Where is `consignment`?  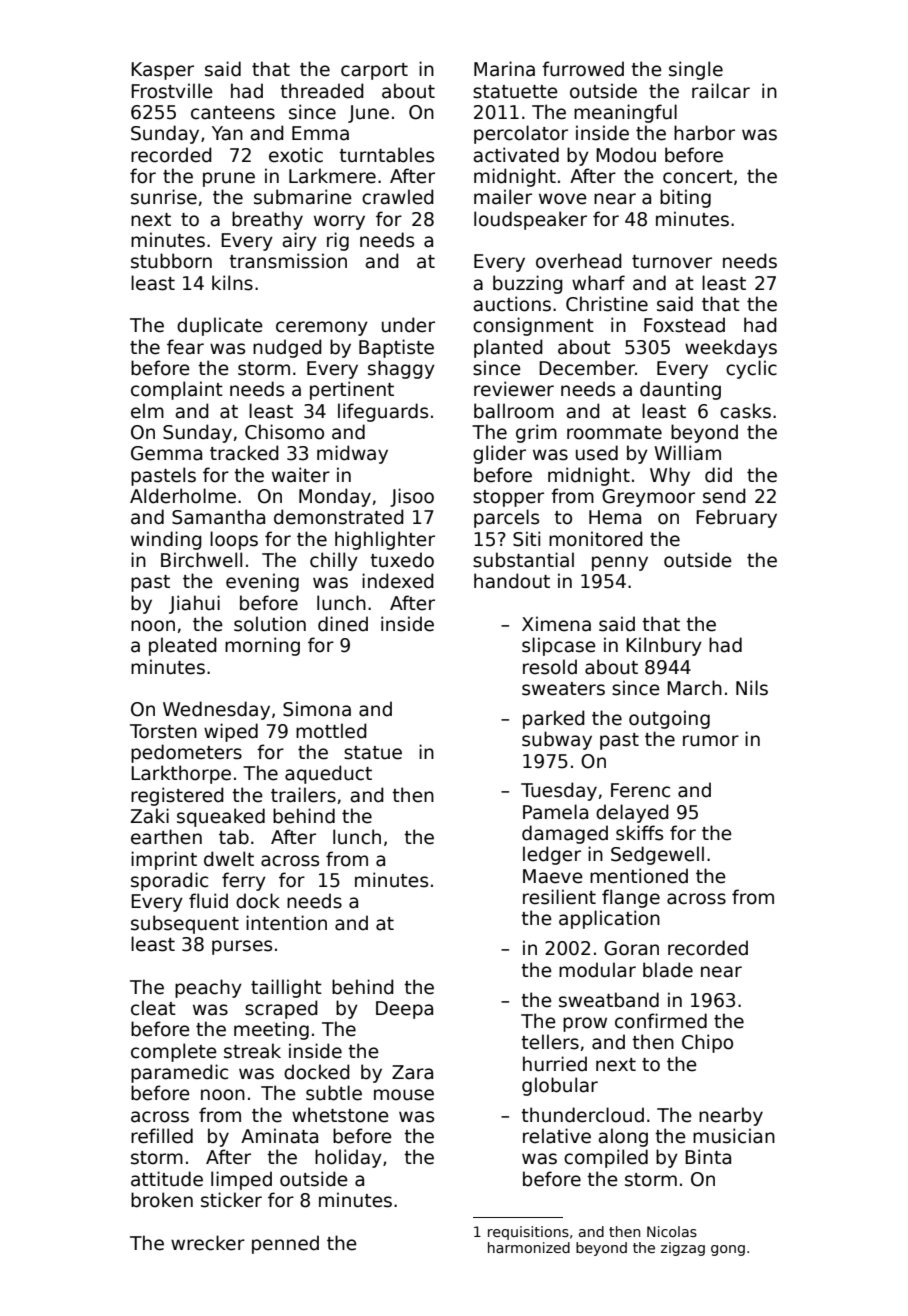
consignment is located at coordinates (533, 326).
